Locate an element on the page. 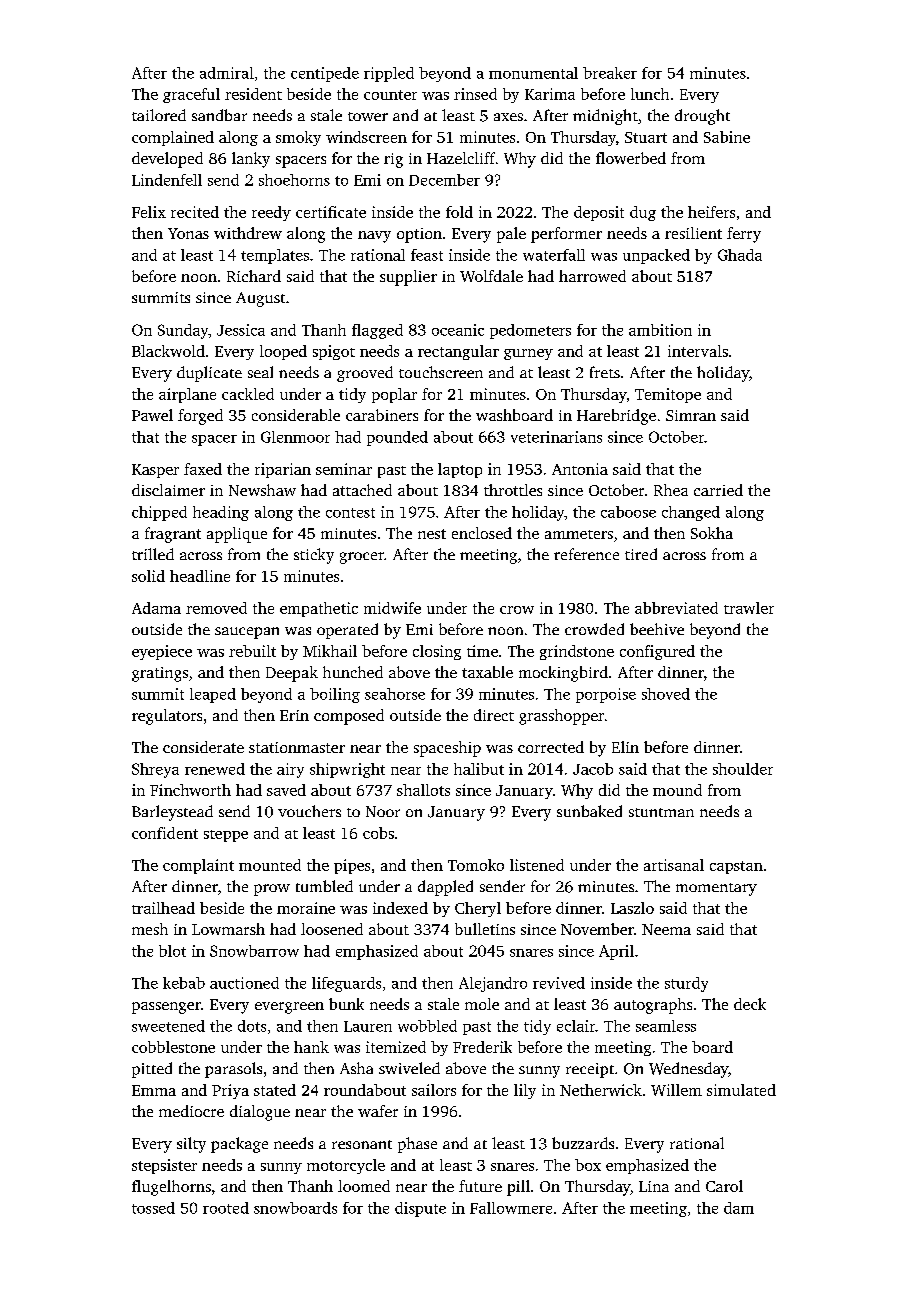 This page has width=908, height=1316. changed is located at coordinates (691, 513).
